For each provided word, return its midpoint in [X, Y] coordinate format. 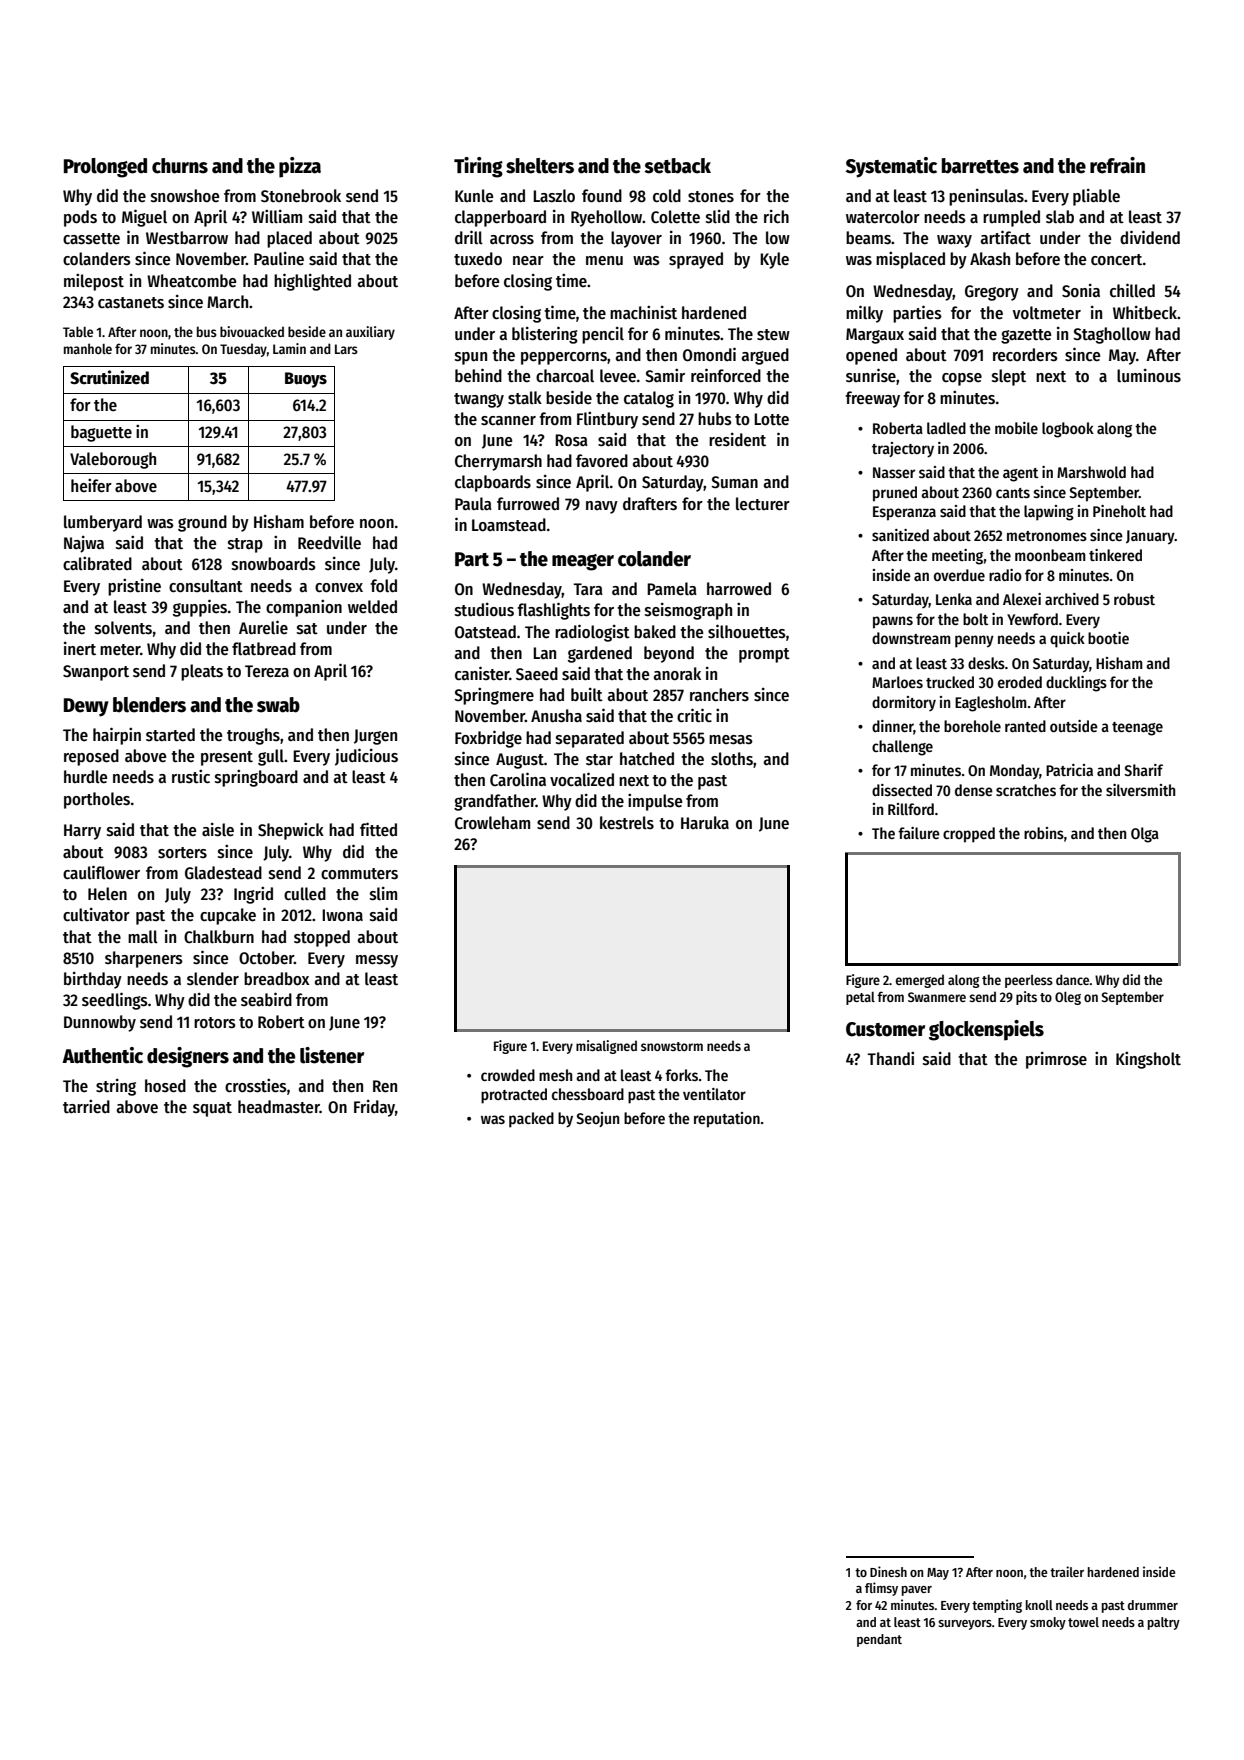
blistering [545, 335]
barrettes [980, 166]
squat [212, 1109]
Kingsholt [1148, 1060]
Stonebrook [301, 196]
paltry [1164, 1623]
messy [377, 961]
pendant [879, 1640]
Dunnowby [100, 1023]
